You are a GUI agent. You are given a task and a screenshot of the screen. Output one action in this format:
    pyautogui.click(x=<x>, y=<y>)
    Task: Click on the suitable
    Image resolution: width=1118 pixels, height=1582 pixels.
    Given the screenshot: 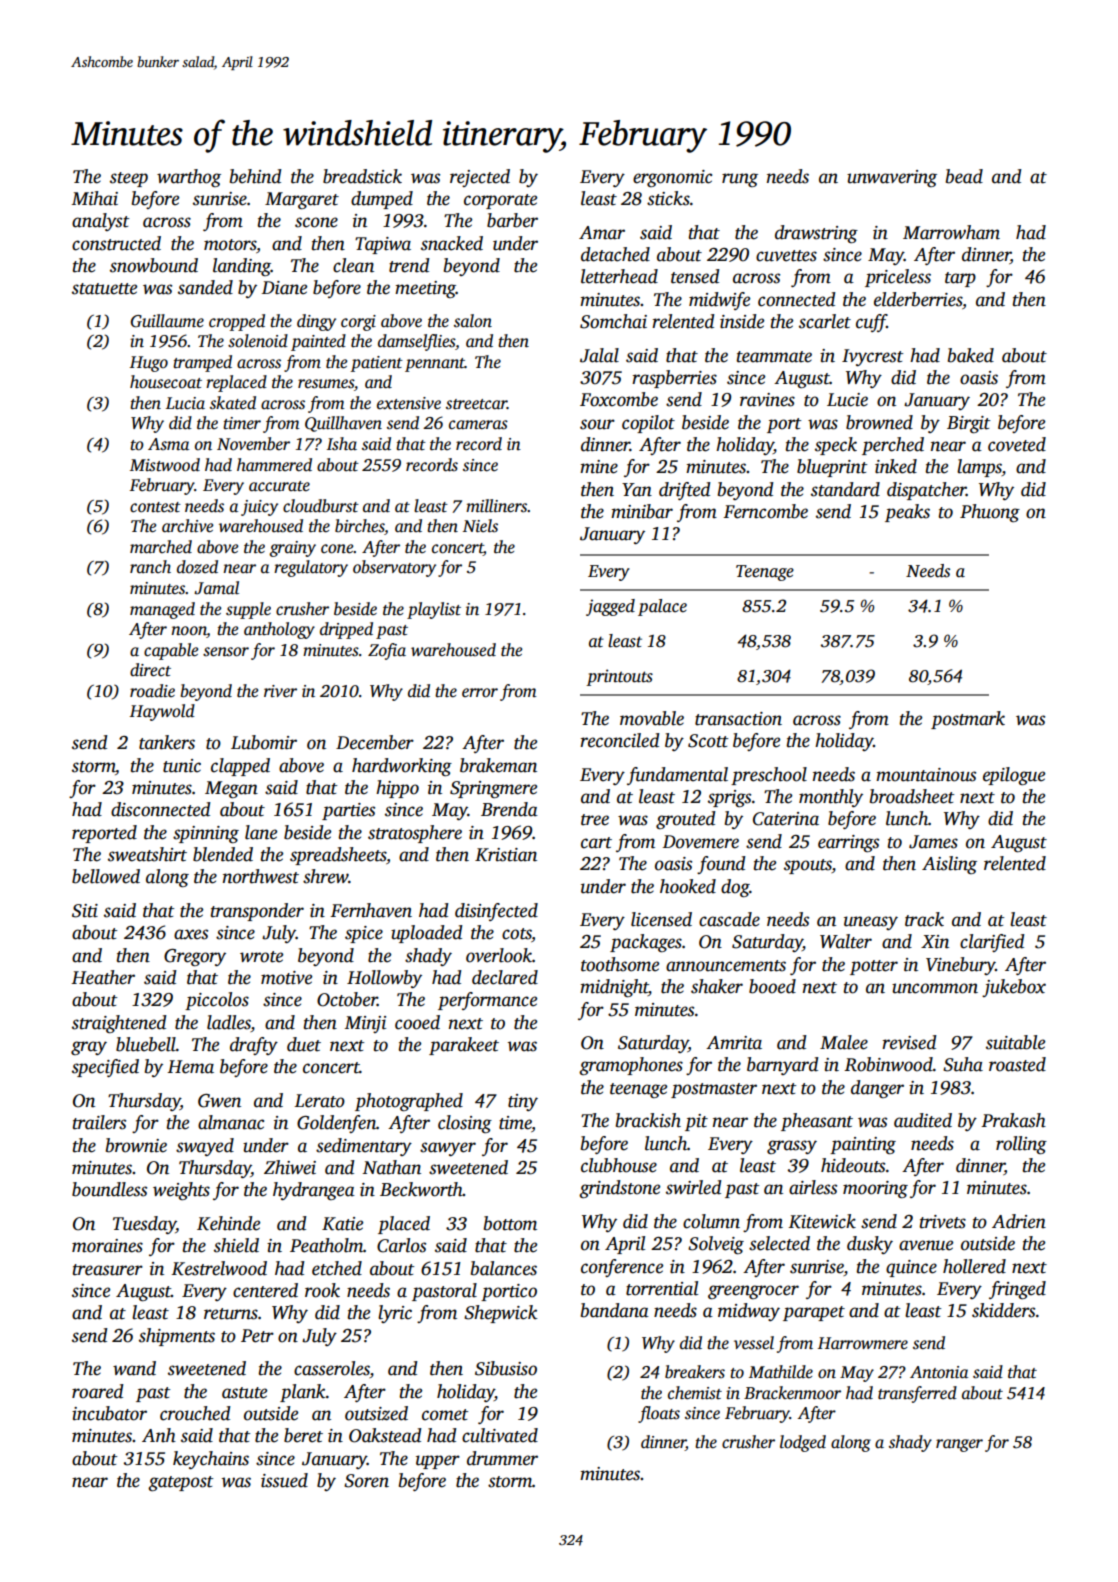 What is the action you would take?
    pyautogui.click(x=1015, y=1042)
